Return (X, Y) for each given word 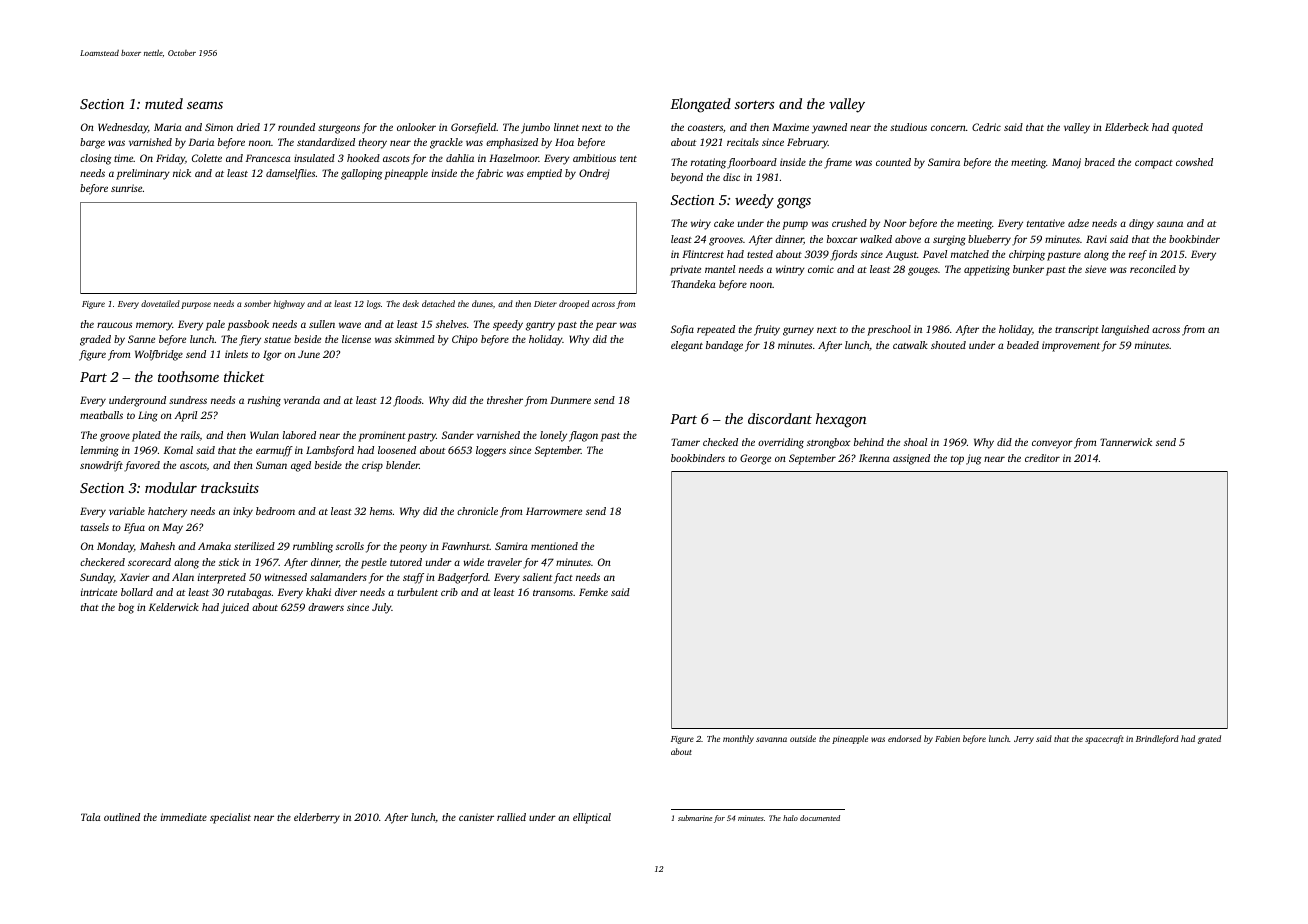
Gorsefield (473, 128)
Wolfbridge (159, 355)
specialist (230, 818)
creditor (1042, 458)
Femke (593, 592)
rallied (511, 817)
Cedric (986, 127)
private (685, 270)
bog (126, 608)
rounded (296, 127)
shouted (948, 345)
